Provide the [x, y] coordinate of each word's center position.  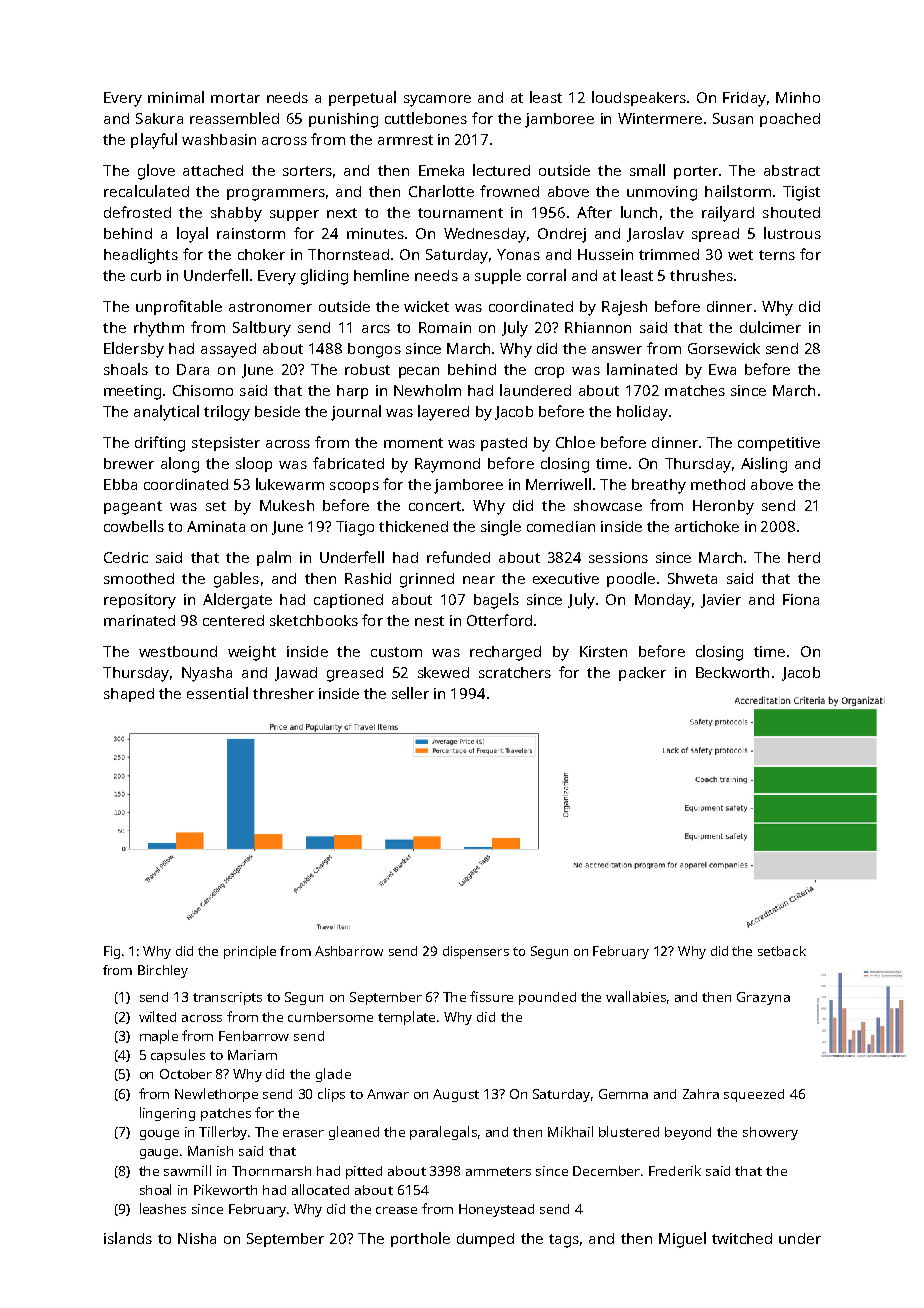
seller [410, 693]
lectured [501, 170]
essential [217, 693]
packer [642, 674]
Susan [733, 118]
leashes [163, 1208]
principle [250, 952]
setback [782, 951]
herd [804, 557]
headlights [141, 256]
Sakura [159, 118]
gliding [324, 277]
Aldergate [237, 601]
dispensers [476, 952]
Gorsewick [724, 348]
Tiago [355, 528]
